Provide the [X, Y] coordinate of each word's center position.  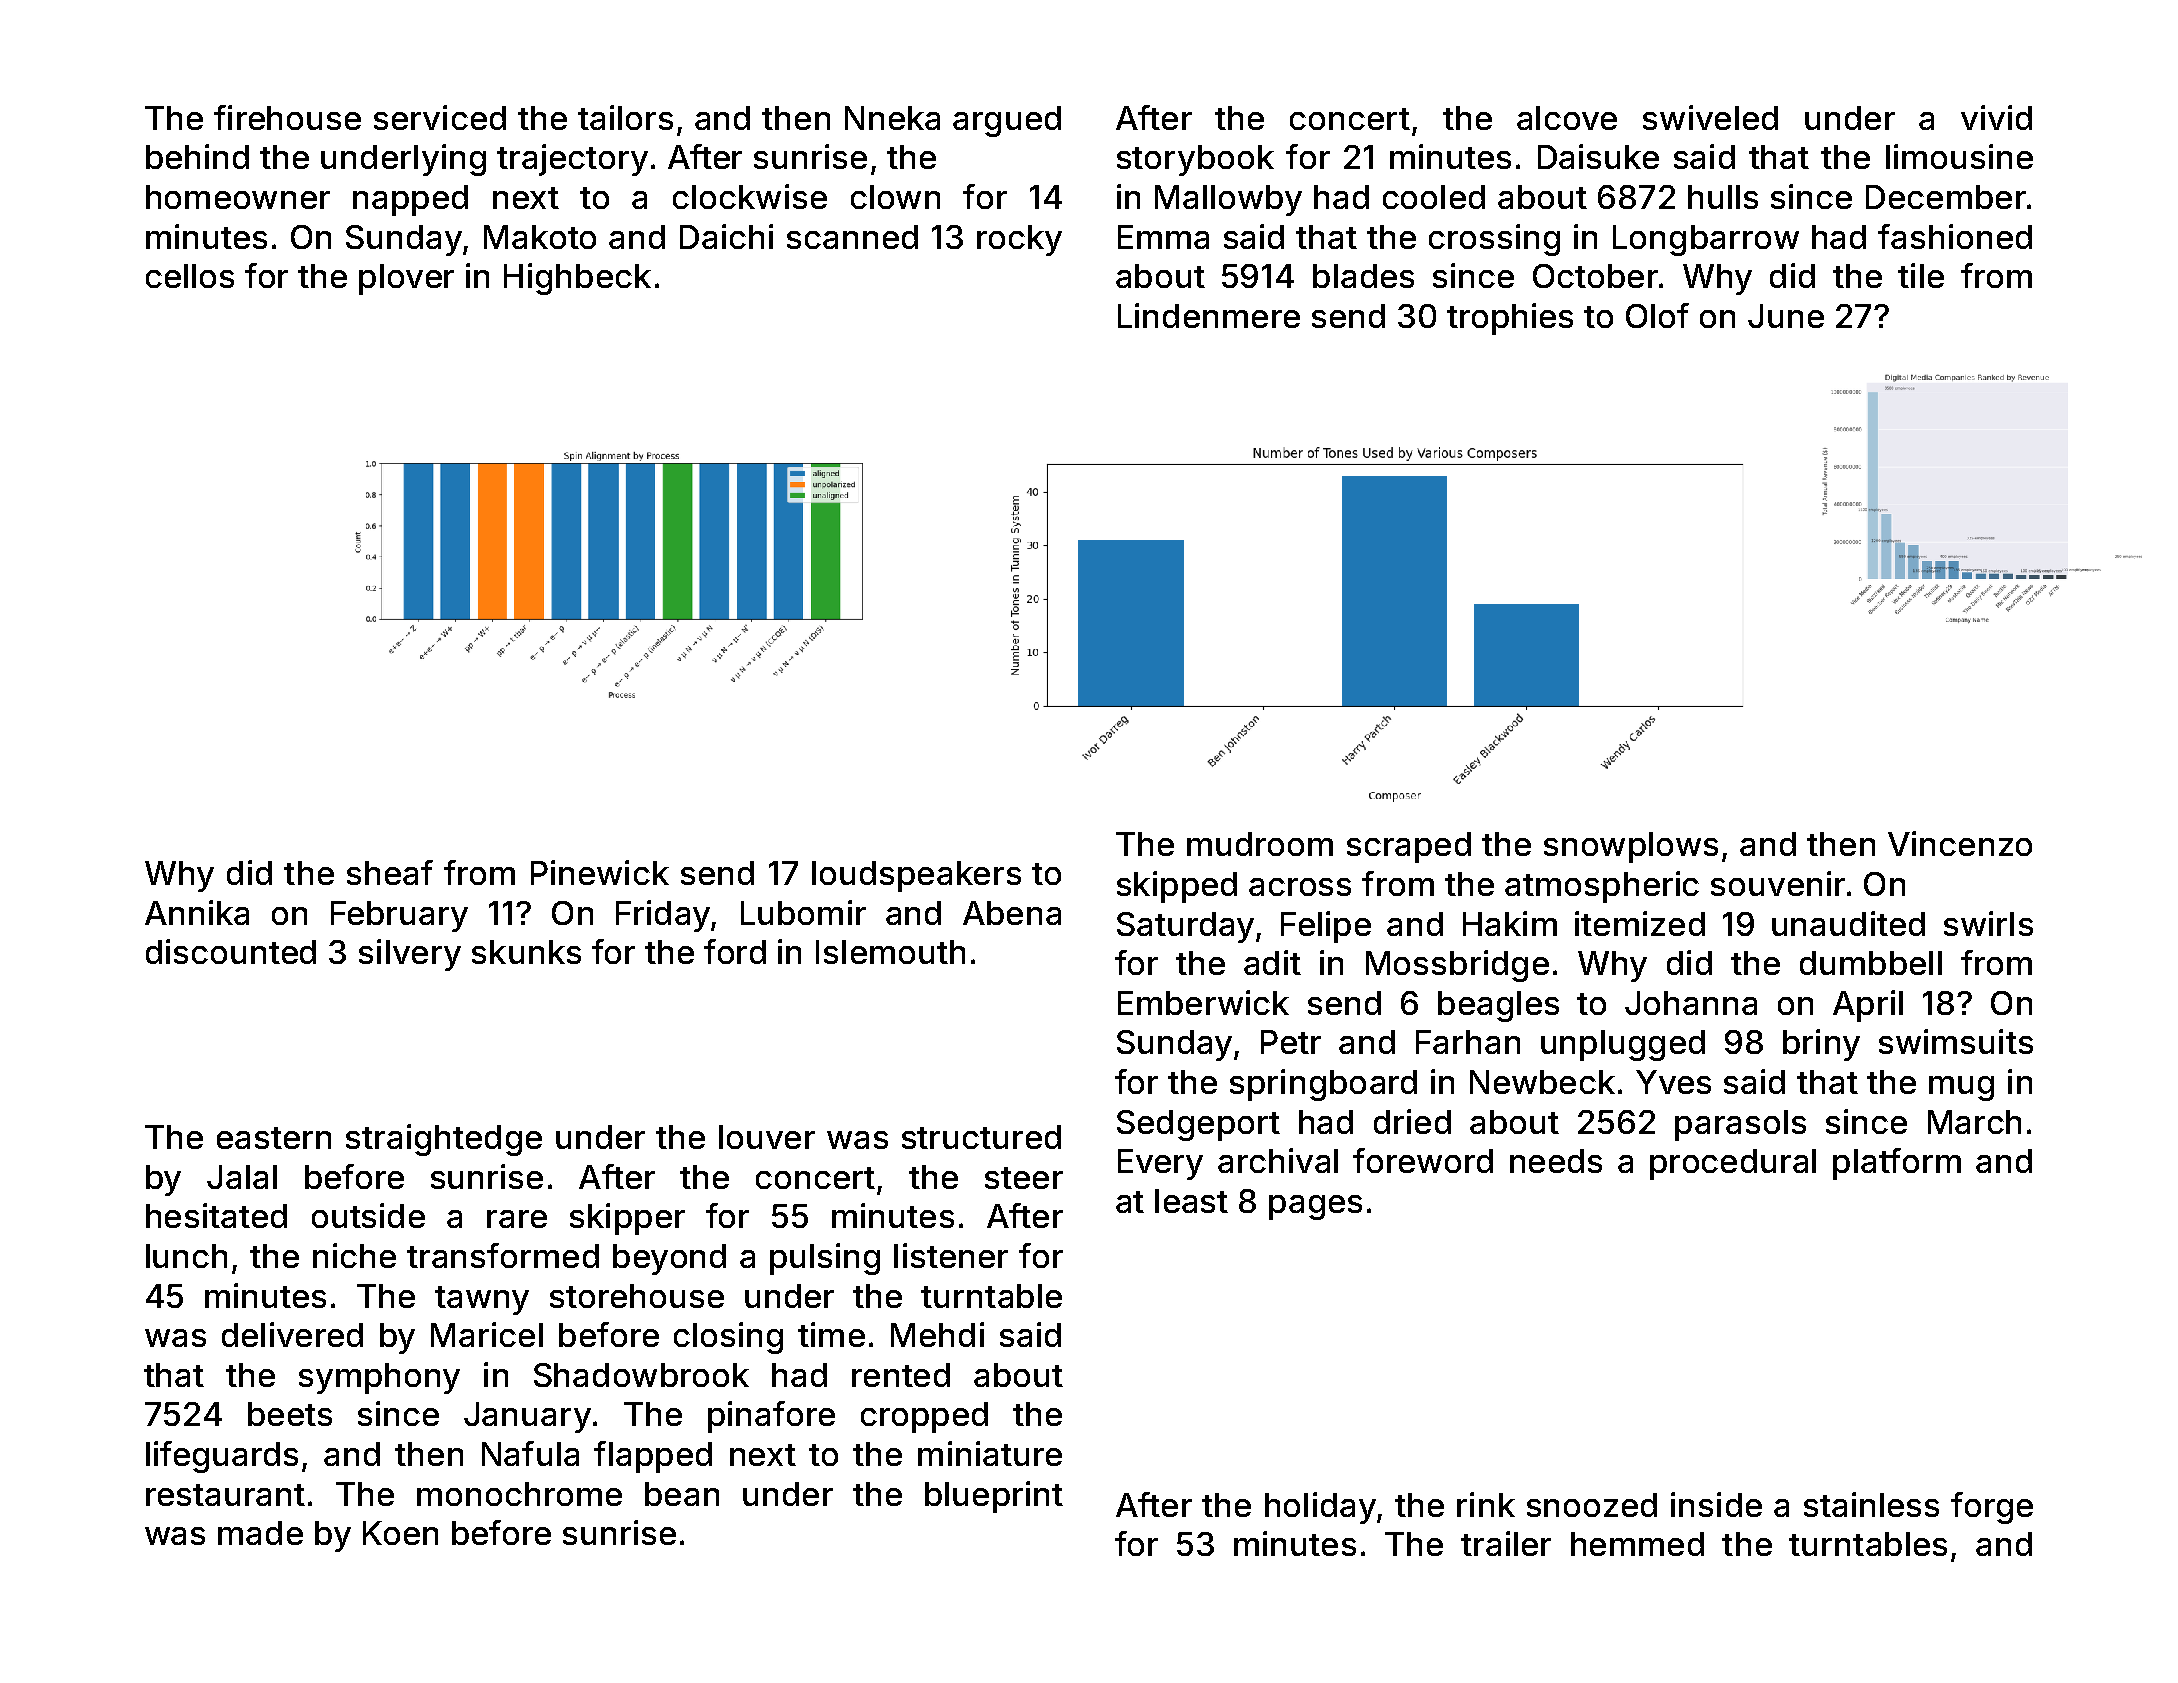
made [260, 1533]
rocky [1019, 240]
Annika [197, 912]
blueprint [994, 1497]
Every [1160, 1164]
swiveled [1710, 117]
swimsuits [1956, 1041]
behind [197, 156]
